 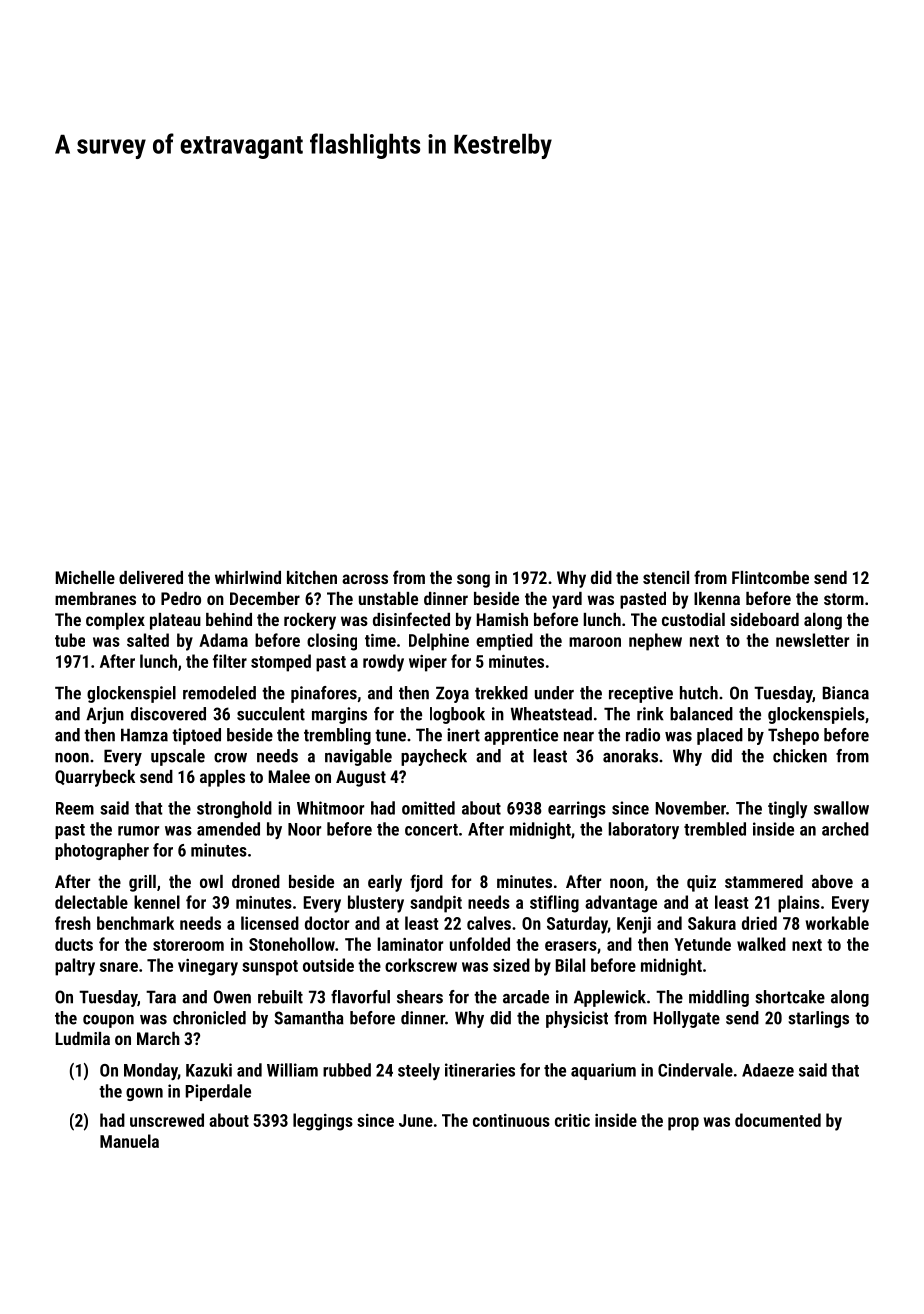 What do you see at coordinates (383, 663) in the screenshot?
I see `rowdy` at bounding box center [383, 663].
